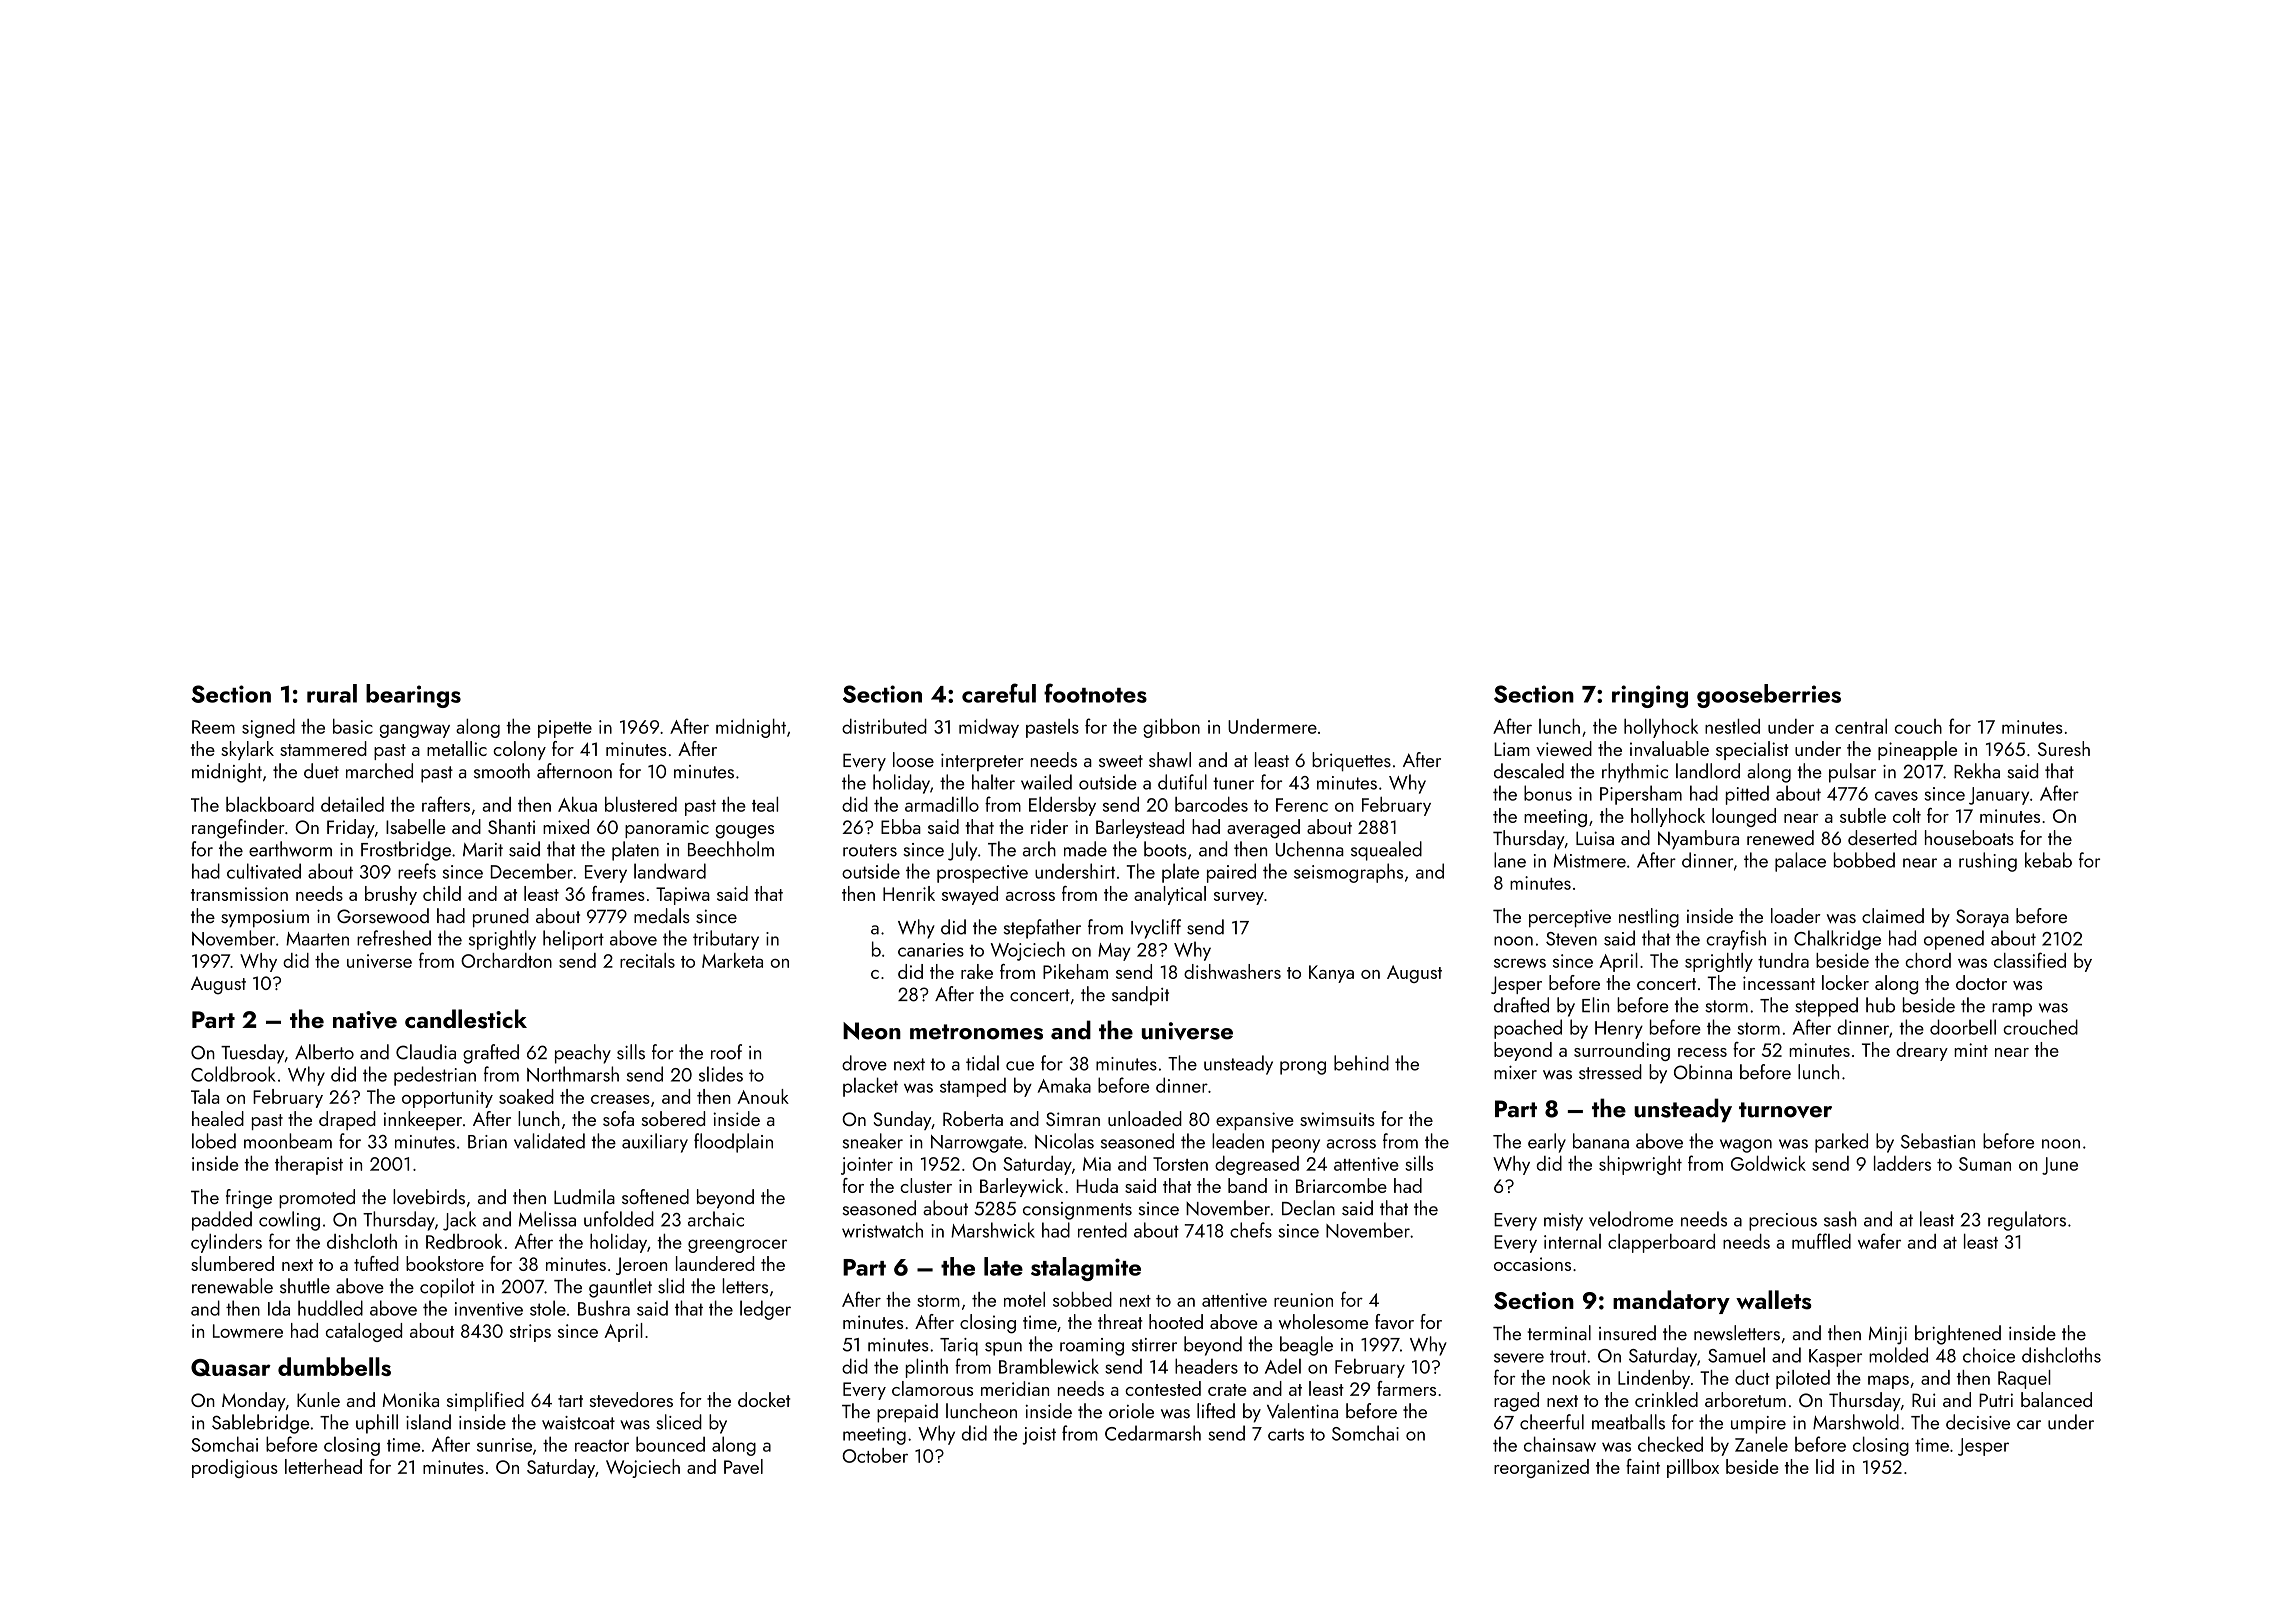 The width and height of the screenshot is (2292, 1620). Describe the element at coordinates (731, 849) in the screenshot. I see `Beechholm` at that location.
